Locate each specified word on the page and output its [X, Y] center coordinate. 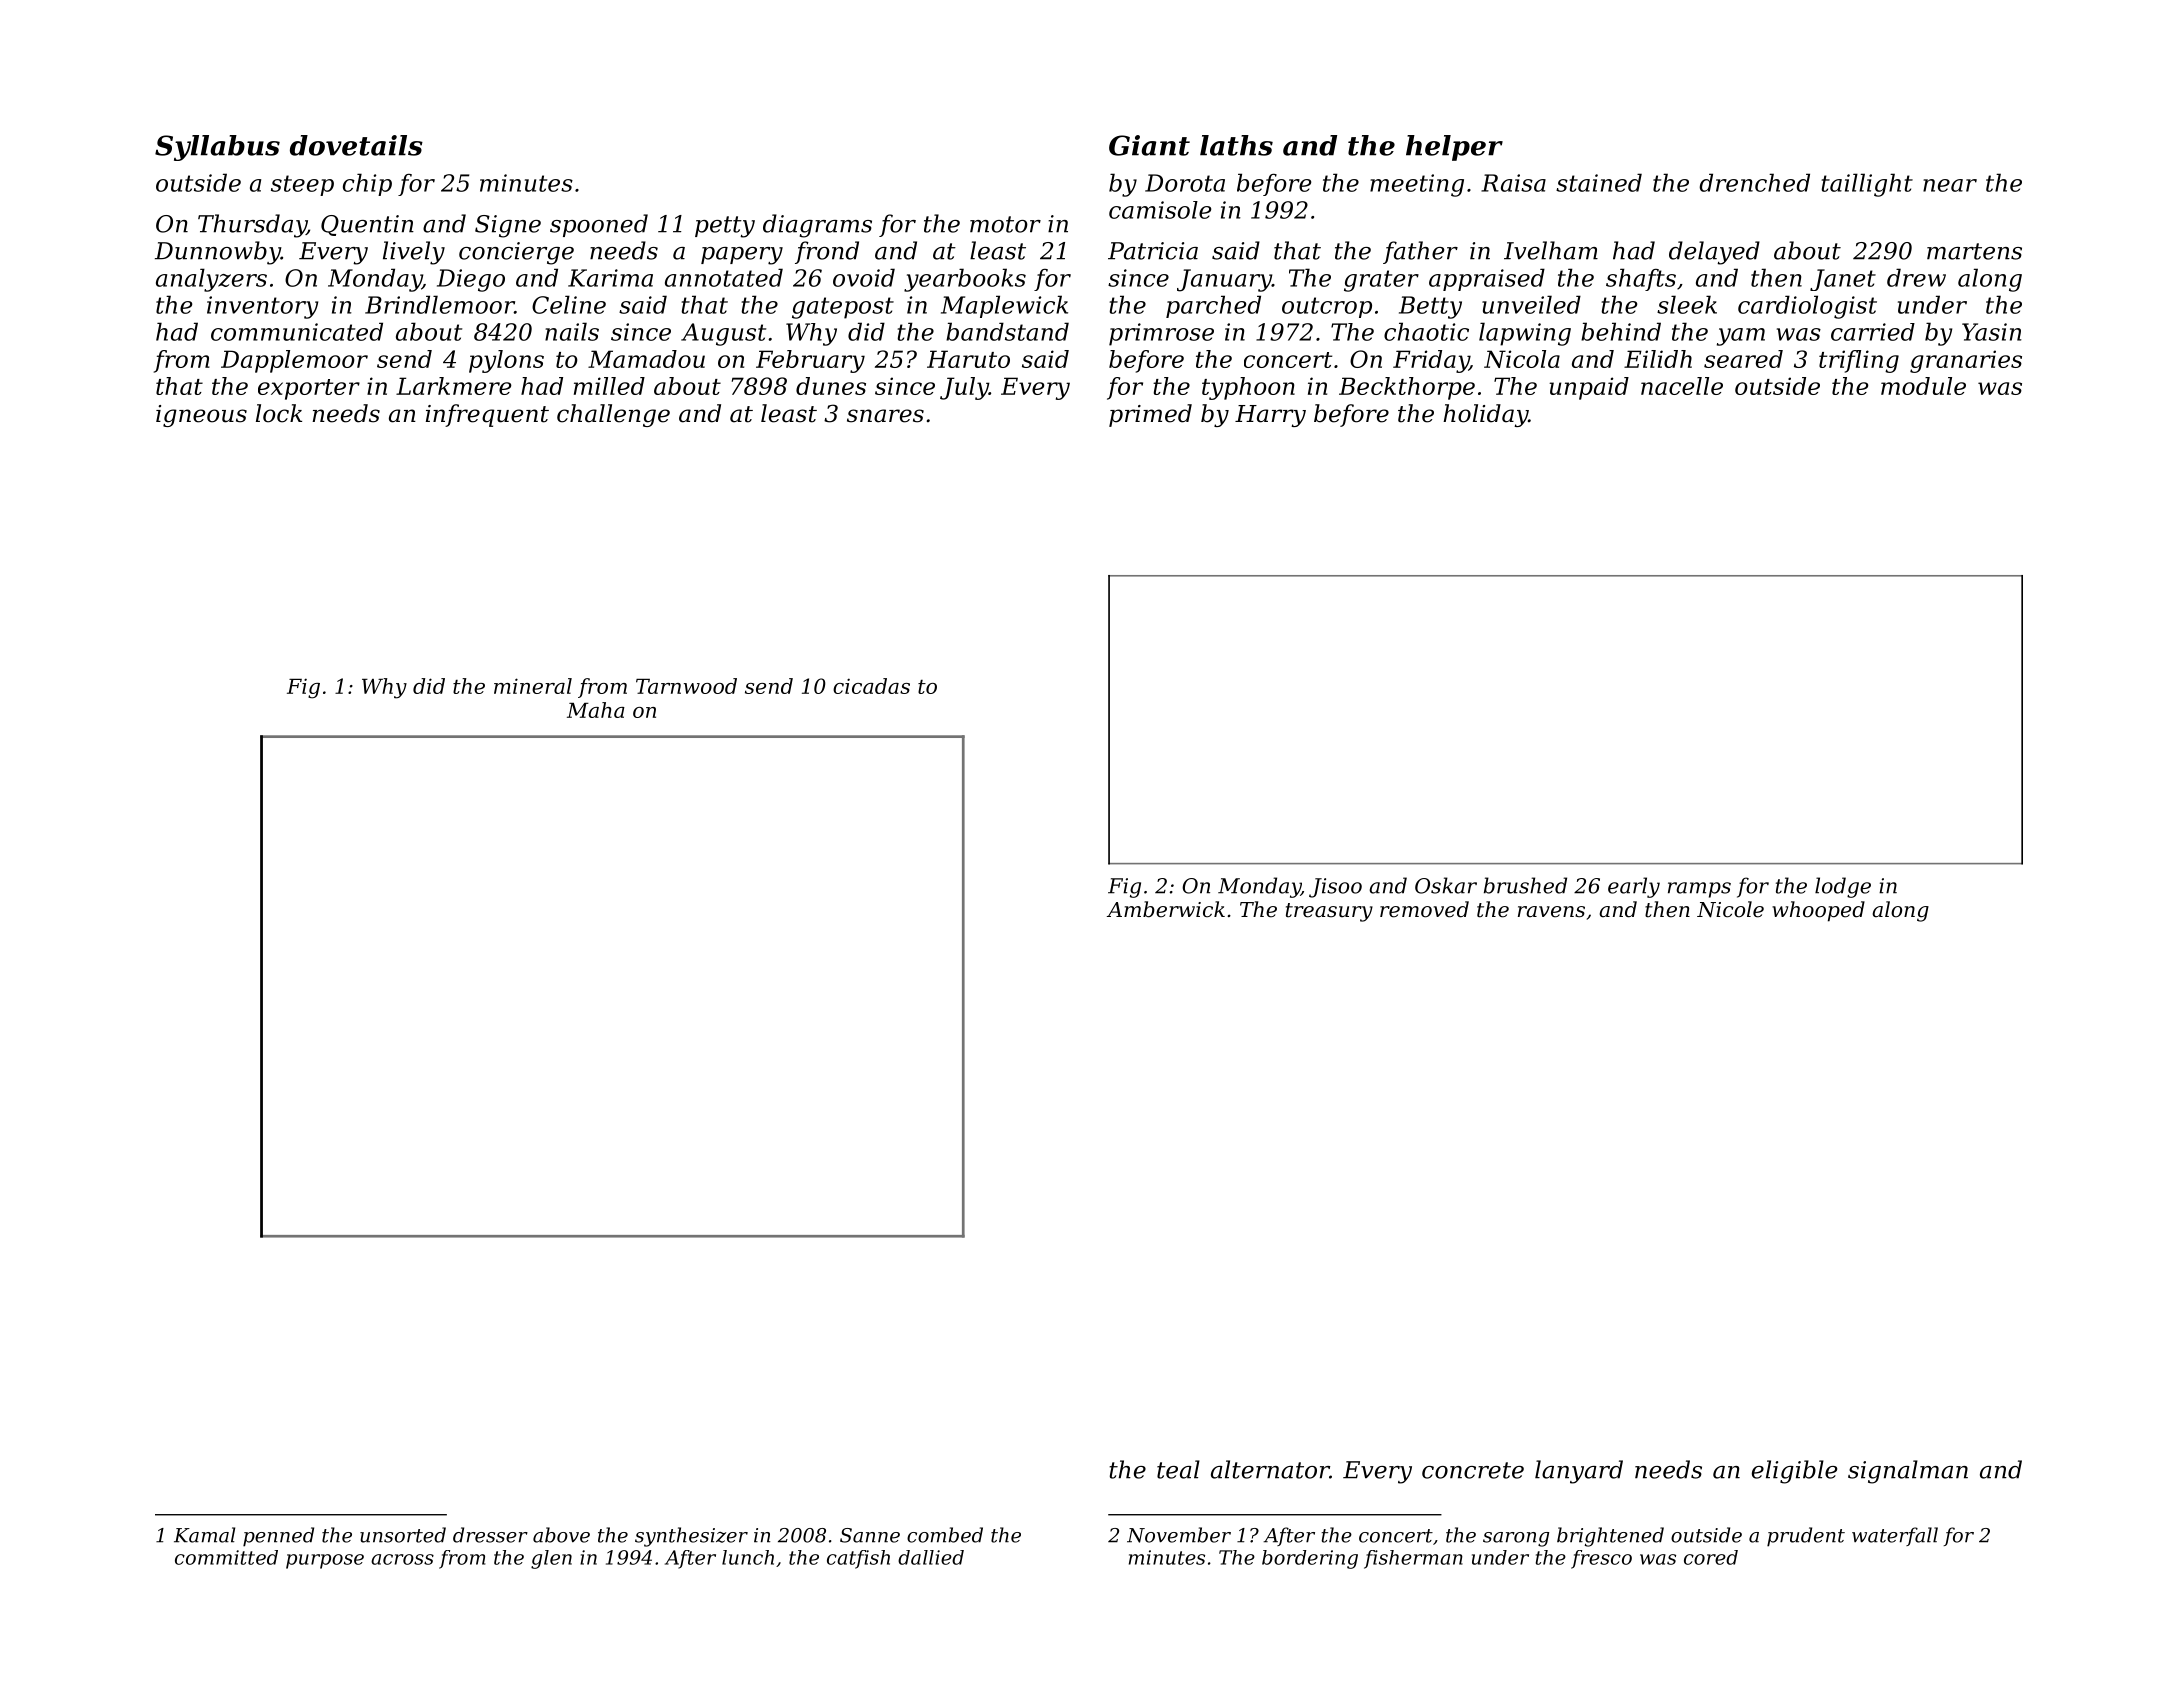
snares [885, 416]
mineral [533, 686]
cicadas [871, 686]
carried [1873, 332]
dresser [490, 1535]
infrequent [487, 415]
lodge [1843, 887]
